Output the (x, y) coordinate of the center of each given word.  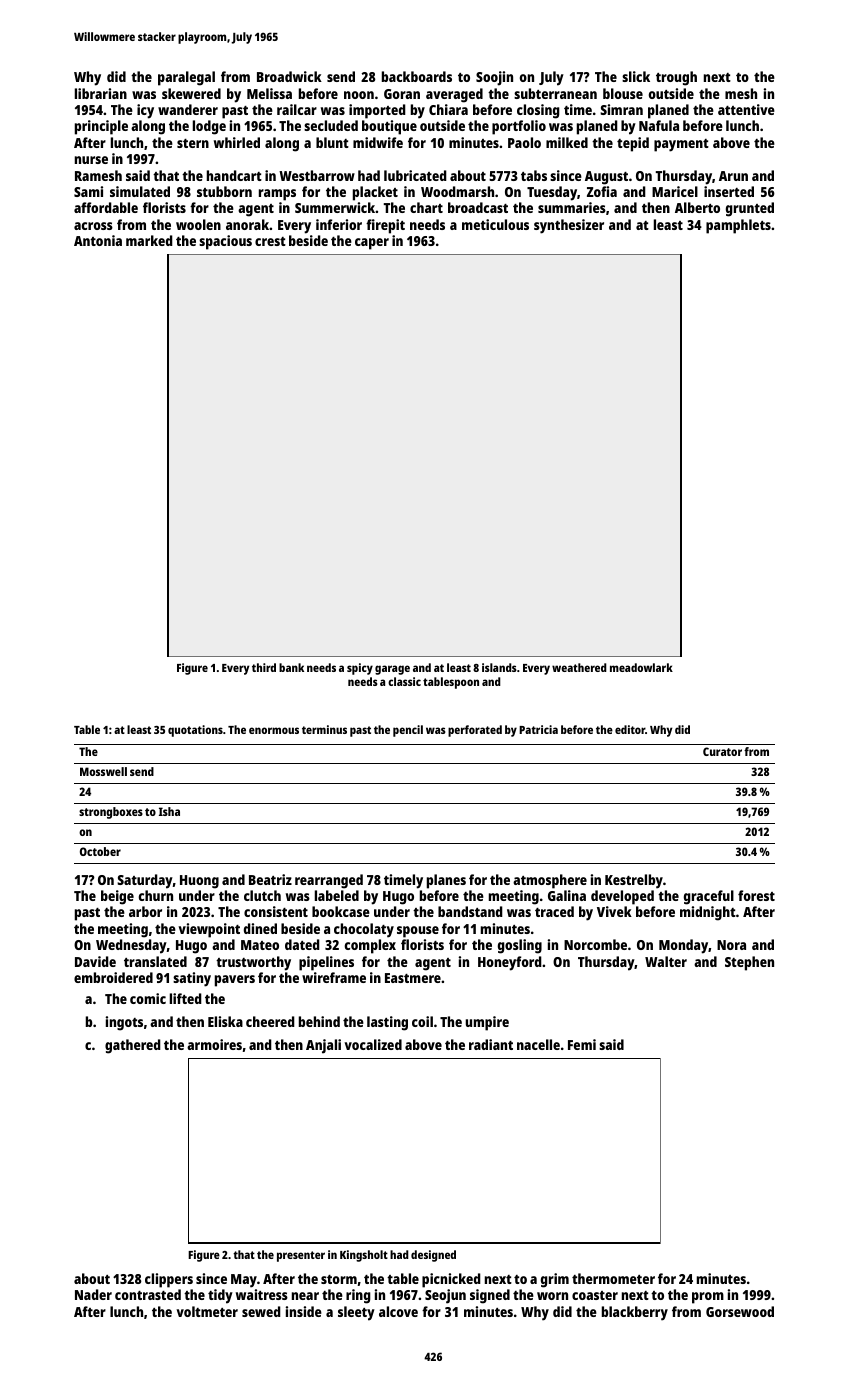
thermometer (613, 1278)
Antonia (98, 240)
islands (499, 667)
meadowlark (641, 667)
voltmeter (207, 1311)
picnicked (451, 1280)
